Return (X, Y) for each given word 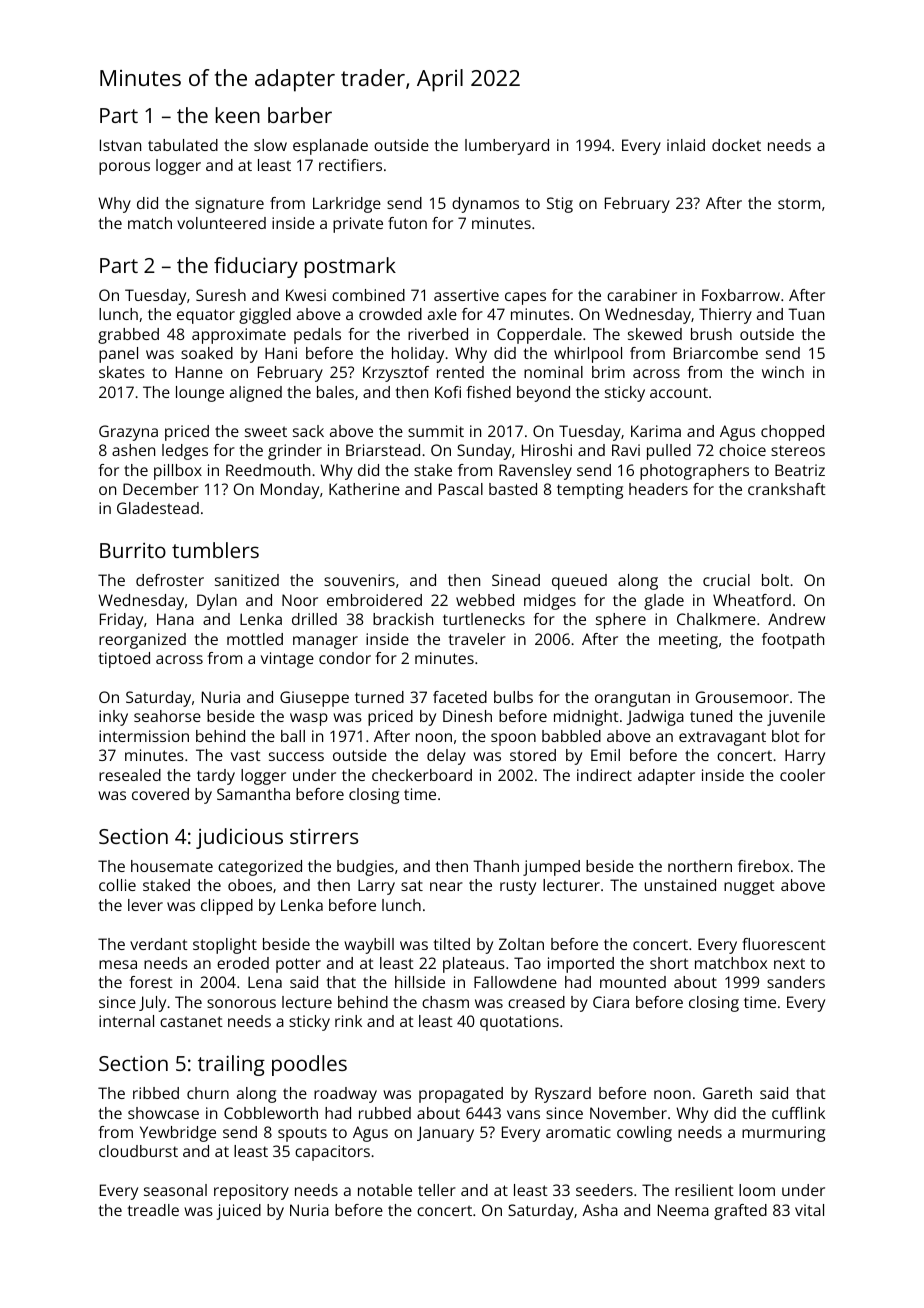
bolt (775, 580)
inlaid (686, 145)
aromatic (578, 1132)
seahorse (167, 716)
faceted (460, 697)
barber (300, 115)
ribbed (156, 1093)
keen (238, 115)
